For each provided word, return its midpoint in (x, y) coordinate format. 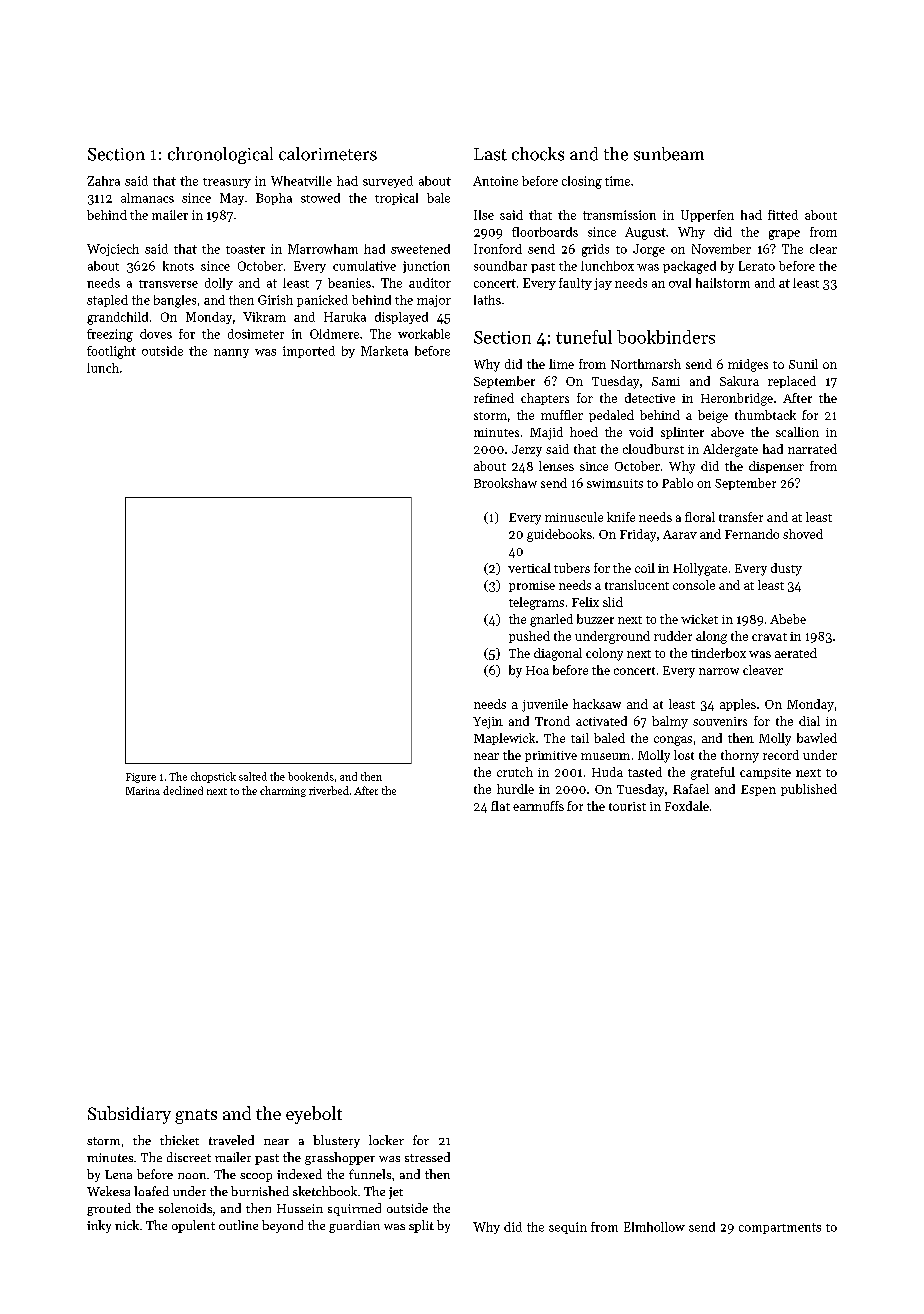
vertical (529, 568)
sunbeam (669, 154)
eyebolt (314, 1115)
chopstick (213, 777)
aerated (796, 653)
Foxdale (687, 806)
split (421, 1226)
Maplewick (504, 739)
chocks (538, 154)
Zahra (103, 181)
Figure (141, 778)
